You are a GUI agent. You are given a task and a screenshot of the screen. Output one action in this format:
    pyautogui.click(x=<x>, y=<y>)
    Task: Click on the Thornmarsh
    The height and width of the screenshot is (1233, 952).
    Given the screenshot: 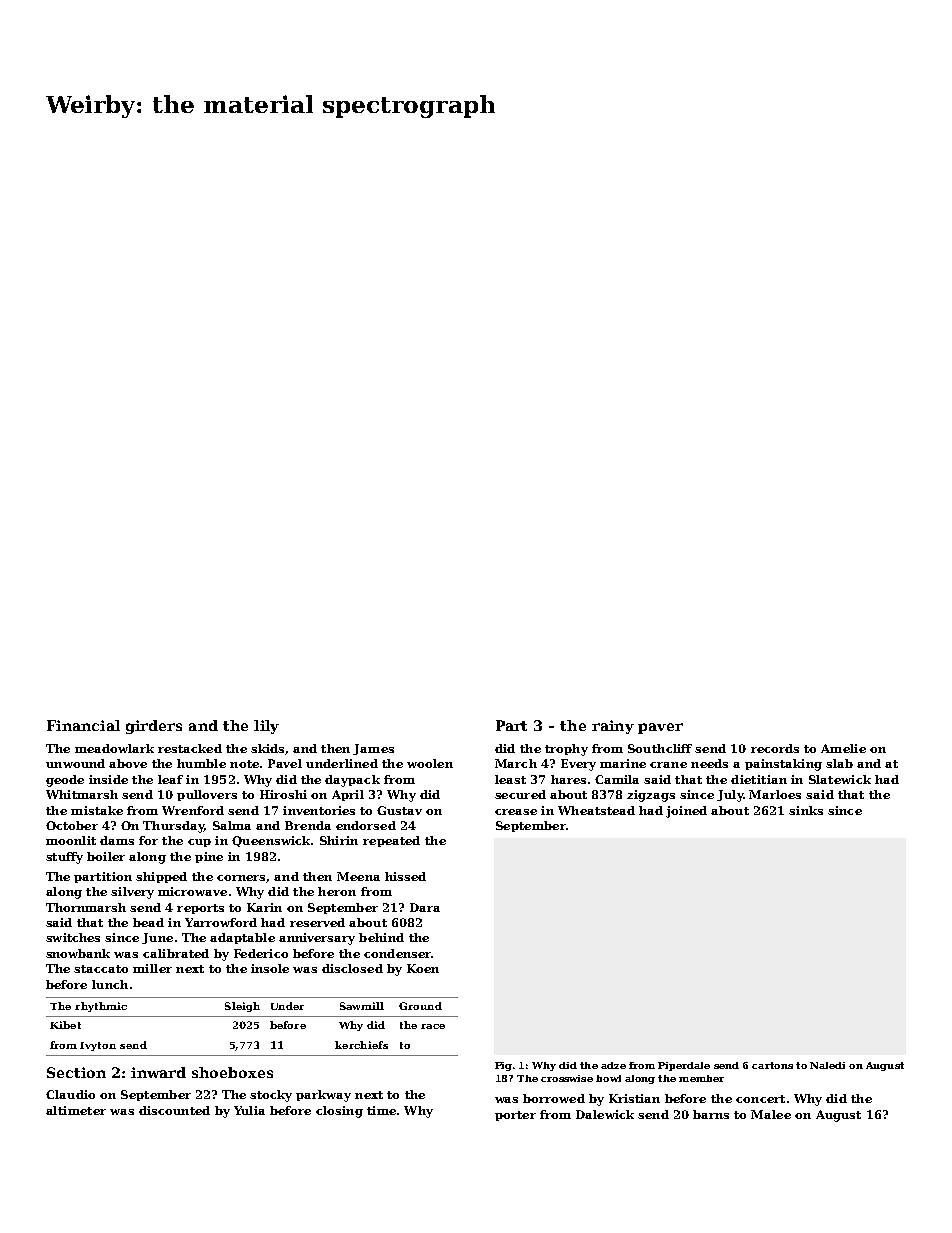 What is the action you would take?
    pyautogui.click(x=86, y=907)
